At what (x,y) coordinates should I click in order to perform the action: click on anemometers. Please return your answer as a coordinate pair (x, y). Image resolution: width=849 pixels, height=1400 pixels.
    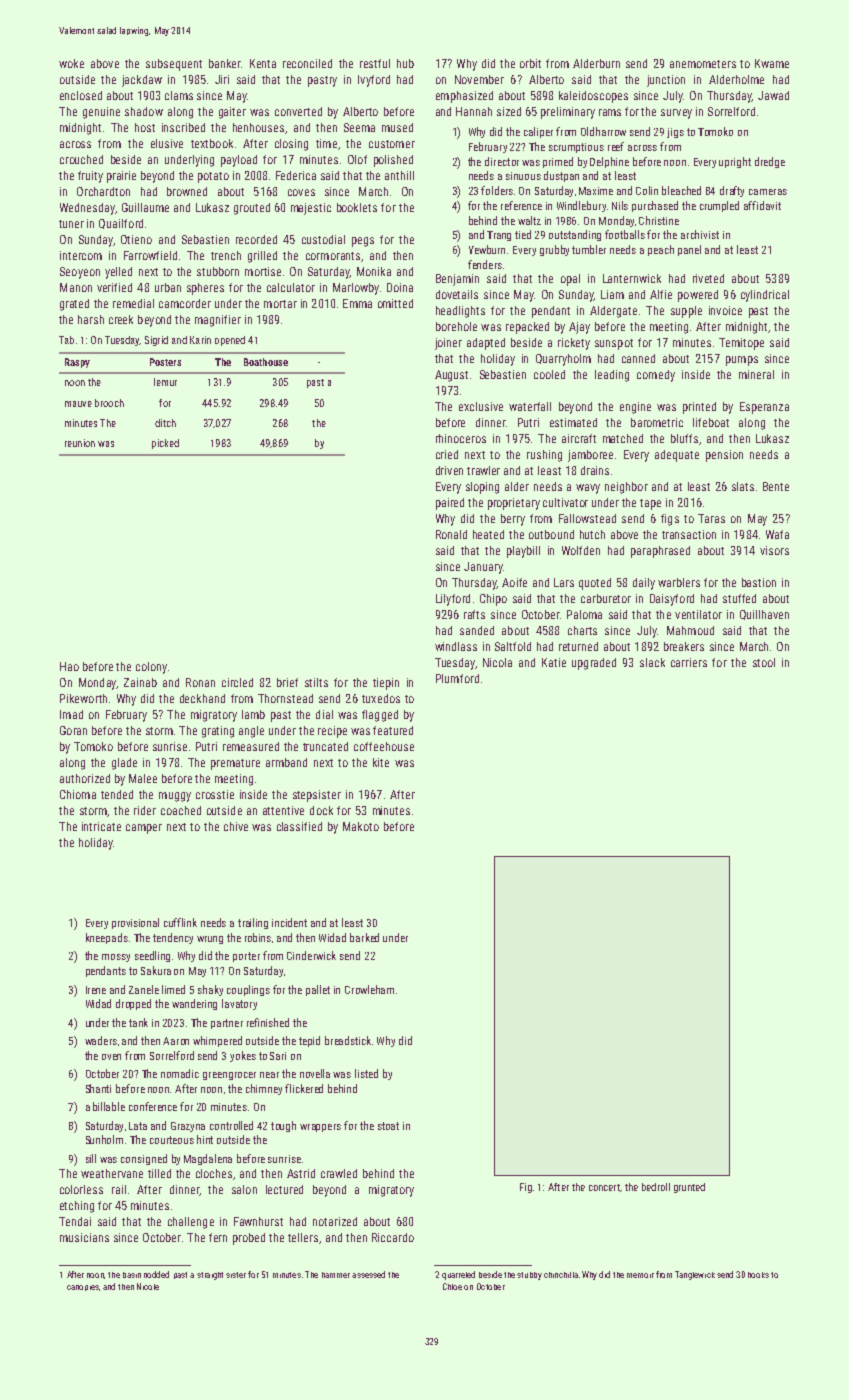
    Looking at the image, I should click on (703, 64).
